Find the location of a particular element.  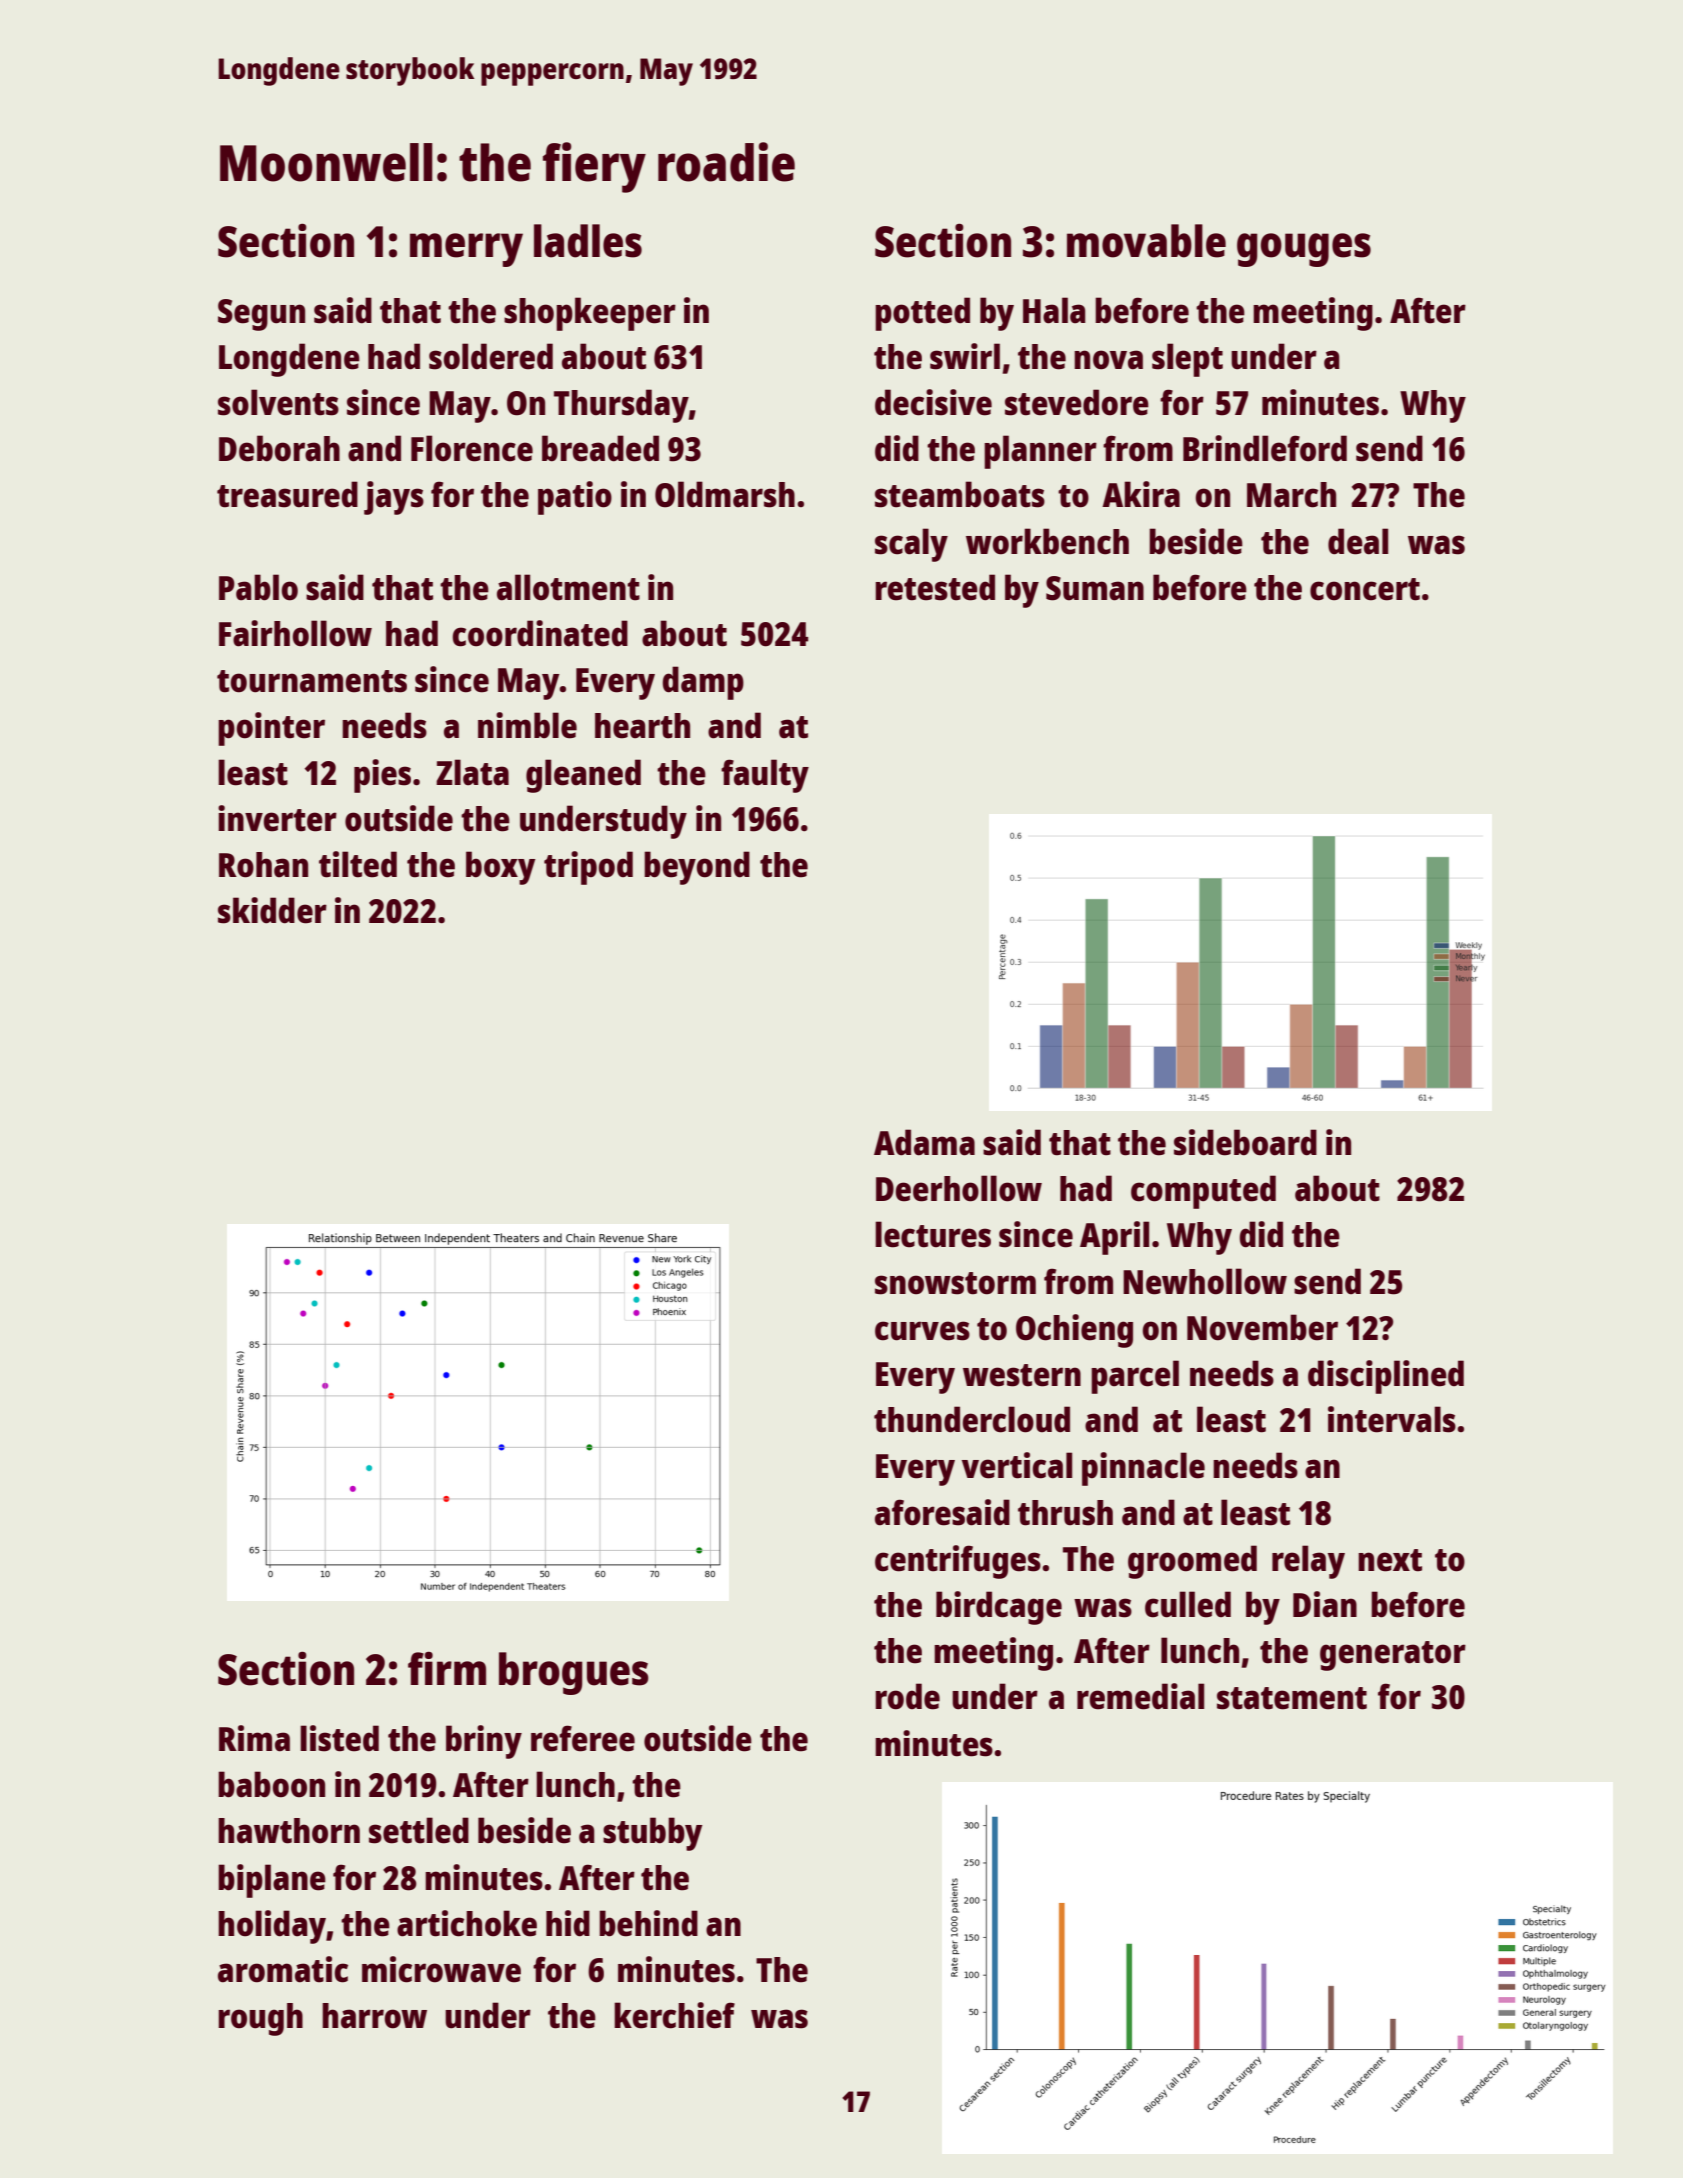

rough is located at coordinates (260, 2019).
